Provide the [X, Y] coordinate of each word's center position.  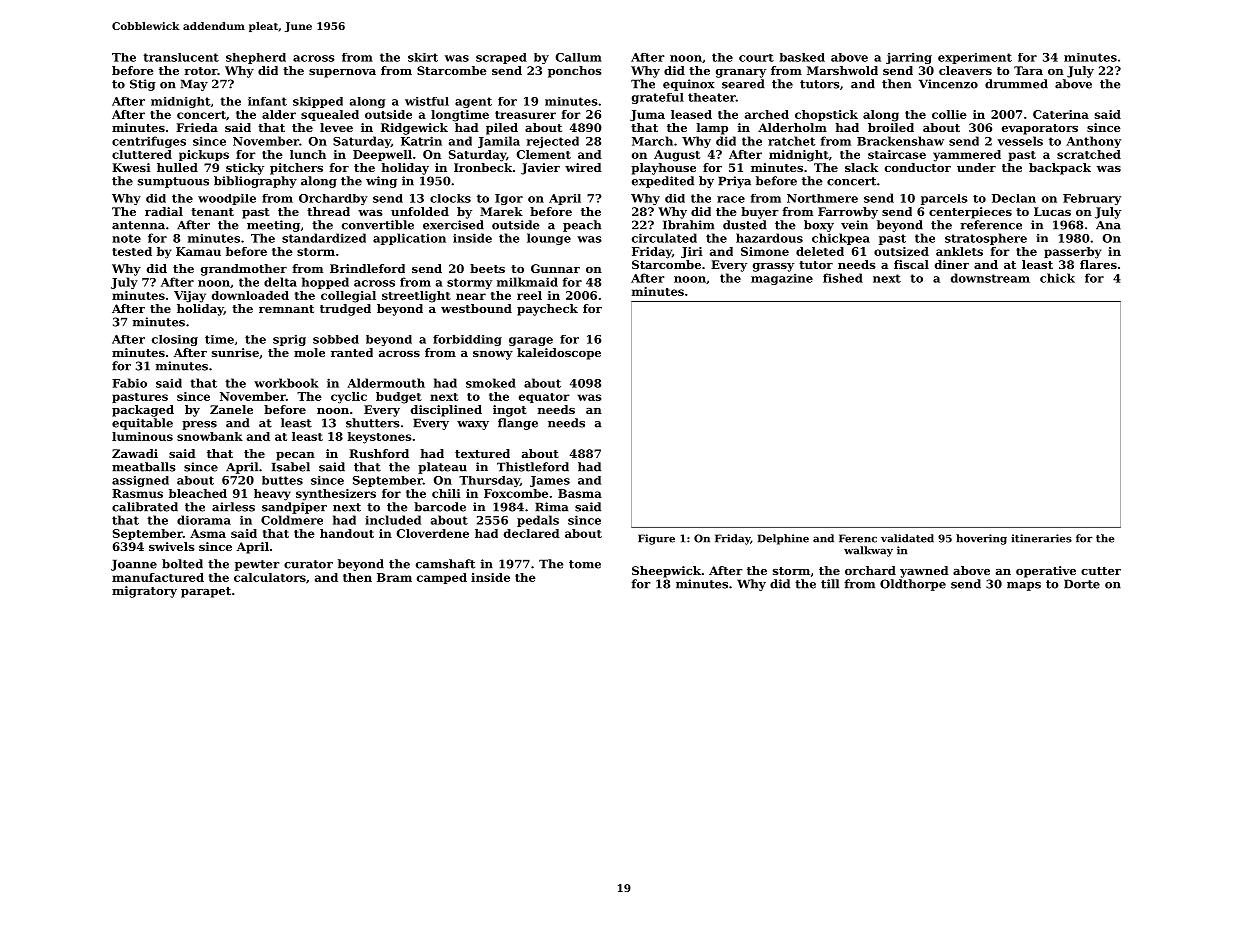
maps [1024, 586]
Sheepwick [666, 572]
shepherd [256, 58]
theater [712, 97]
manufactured [158, 577]
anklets [959, 251]
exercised [453, 225]
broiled [891, 127]
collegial [348, 297]
